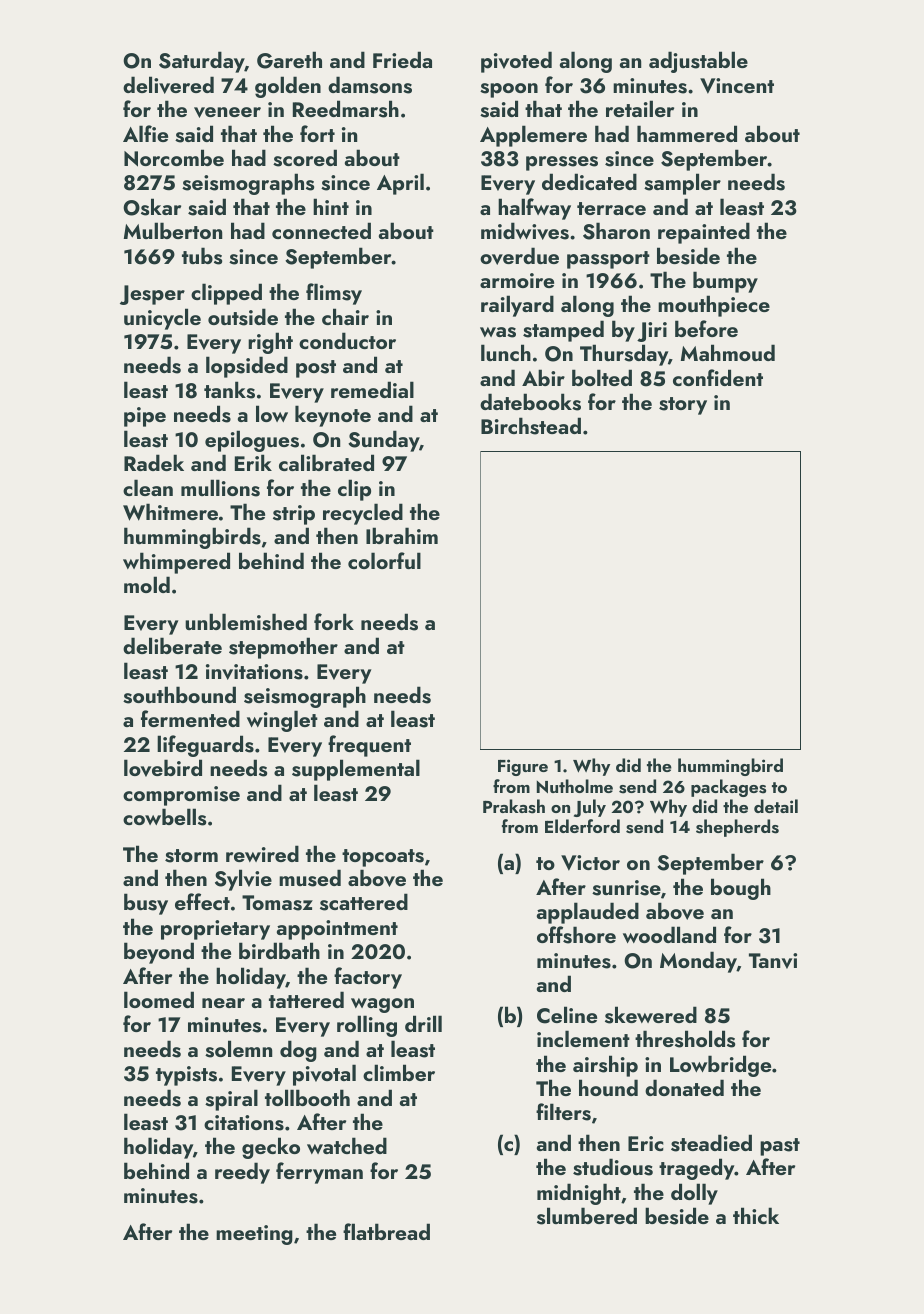  I want to click on flatbread, so click(386, 1231).
